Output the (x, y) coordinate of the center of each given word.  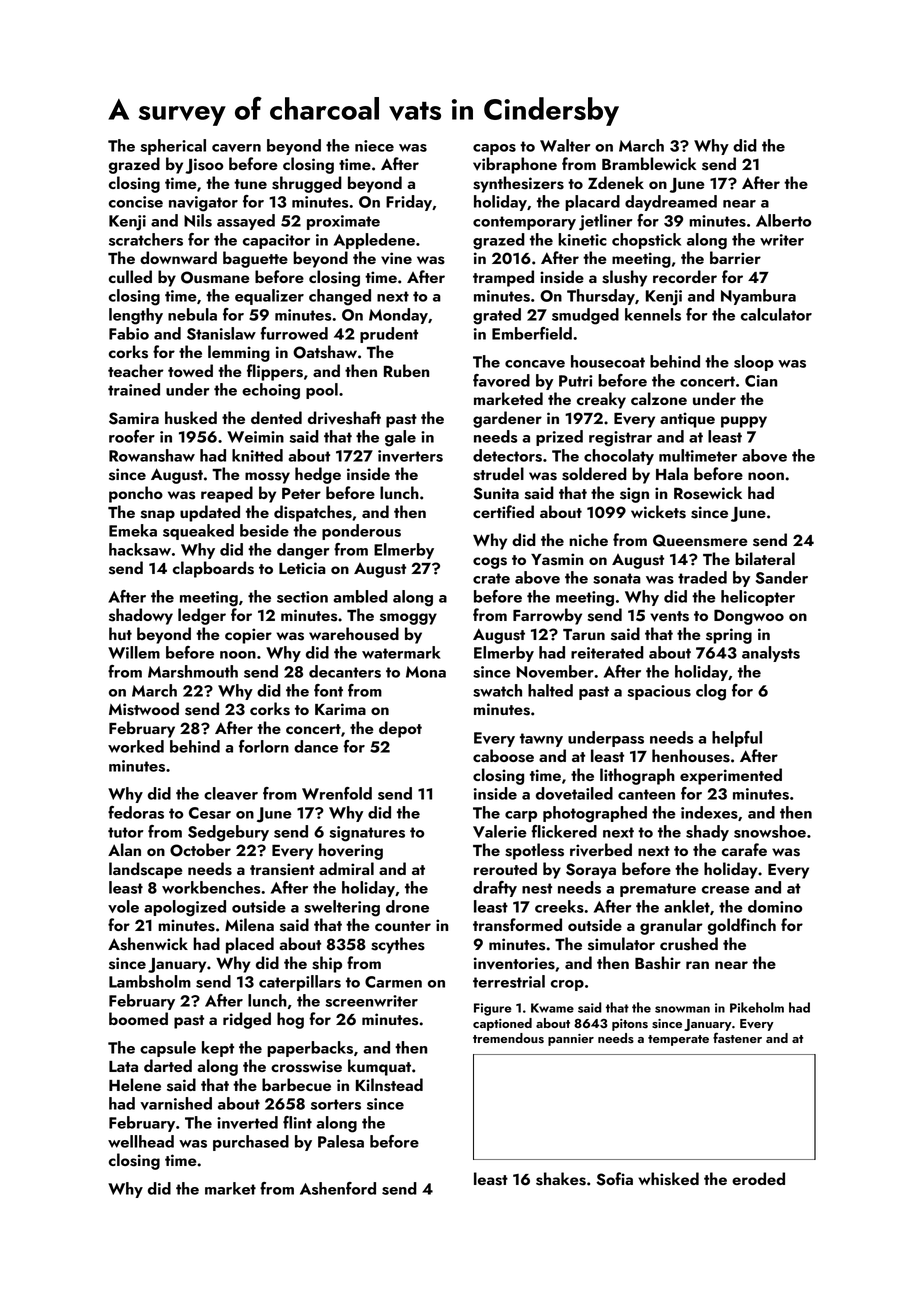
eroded (758, 1178)
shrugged (307, 184)
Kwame (552, 1008)
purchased (251, 1143)
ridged (247, 1020)
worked (136, 746)
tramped (503, 278)
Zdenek (616, 182)
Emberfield (532, 333)
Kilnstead (389, 1085)
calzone (659, 398)
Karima (340, 709)
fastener (737, 1038)
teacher (136, 370)
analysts (771, 654)
